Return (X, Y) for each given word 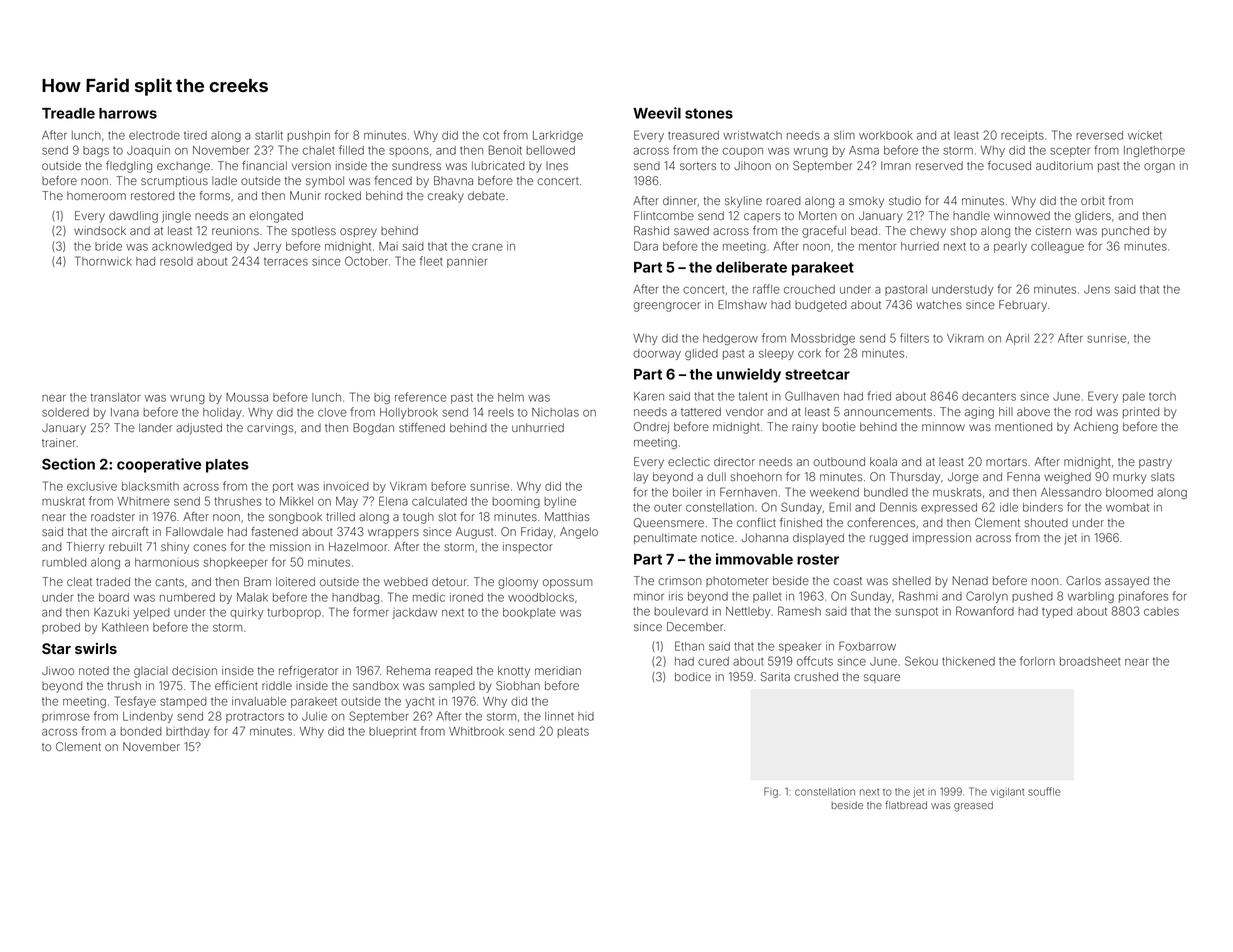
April (1017, 339)
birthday (188, 732)
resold (176, 261)
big (382, 398)
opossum (567, 583)
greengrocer (667, 307)
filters (914, 338)
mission (290, 546)
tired (195, 135)
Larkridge (558, 136)
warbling (1091, 597)
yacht (420, 702)
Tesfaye (135, 702)
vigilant (1007, 793)
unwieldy (749, 375)
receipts (1022, 136)
